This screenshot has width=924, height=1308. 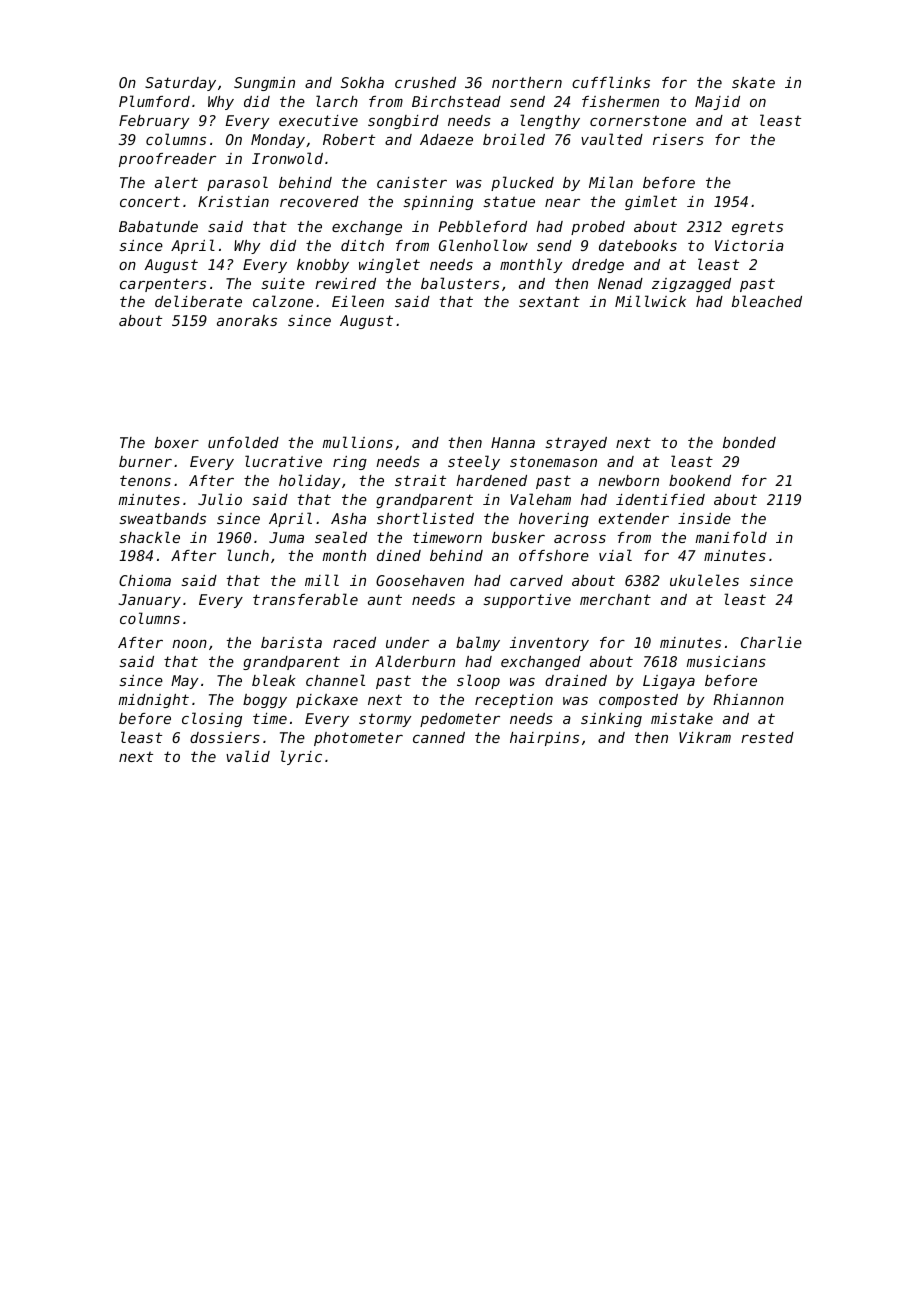 What do you see at coordinates (286, 537) in the screenshot?
I see `Juma` at bounding box center [286, 537].
